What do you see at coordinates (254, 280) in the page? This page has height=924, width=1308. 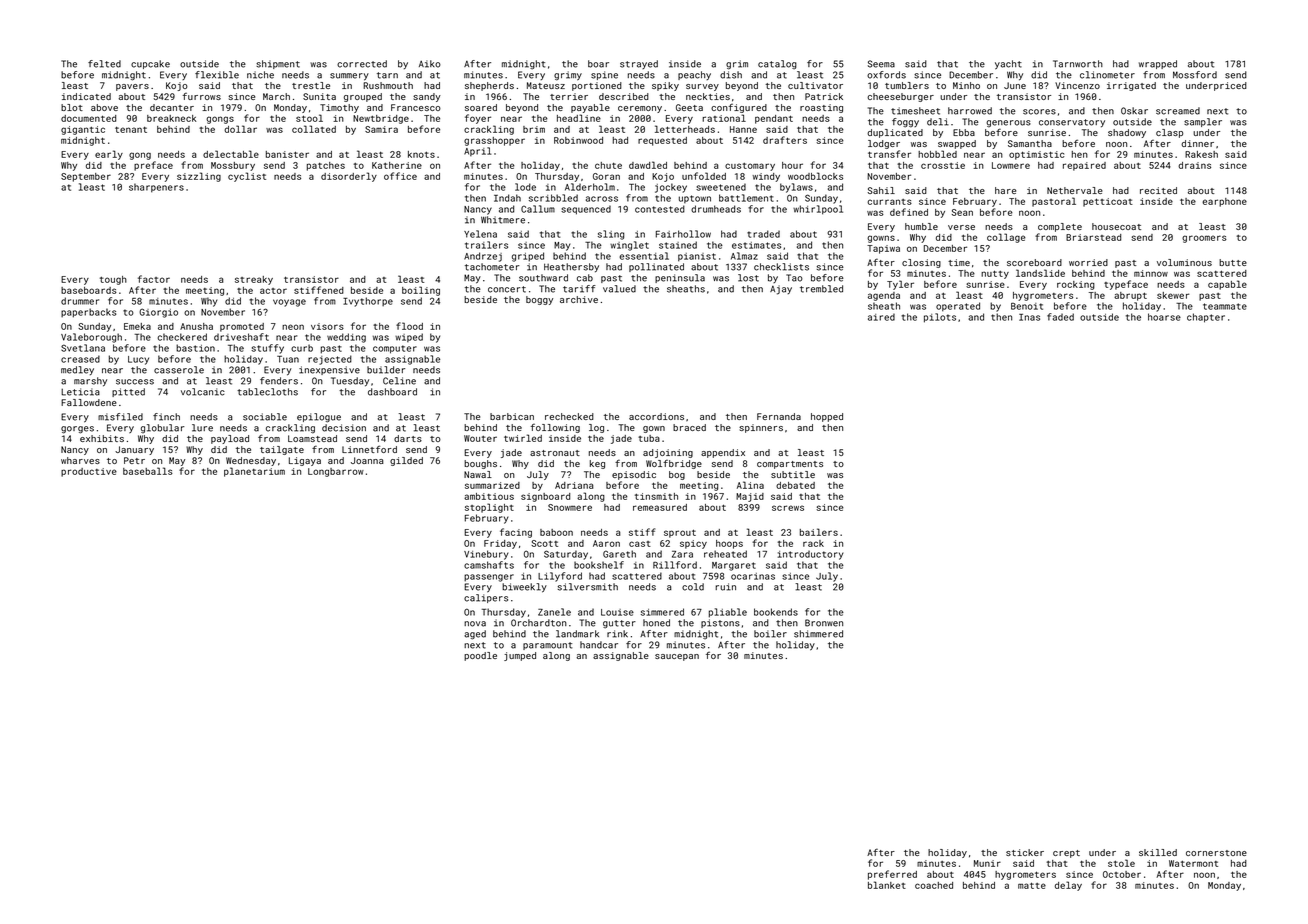 I see `streaky` at bounding box center [254, 280].
